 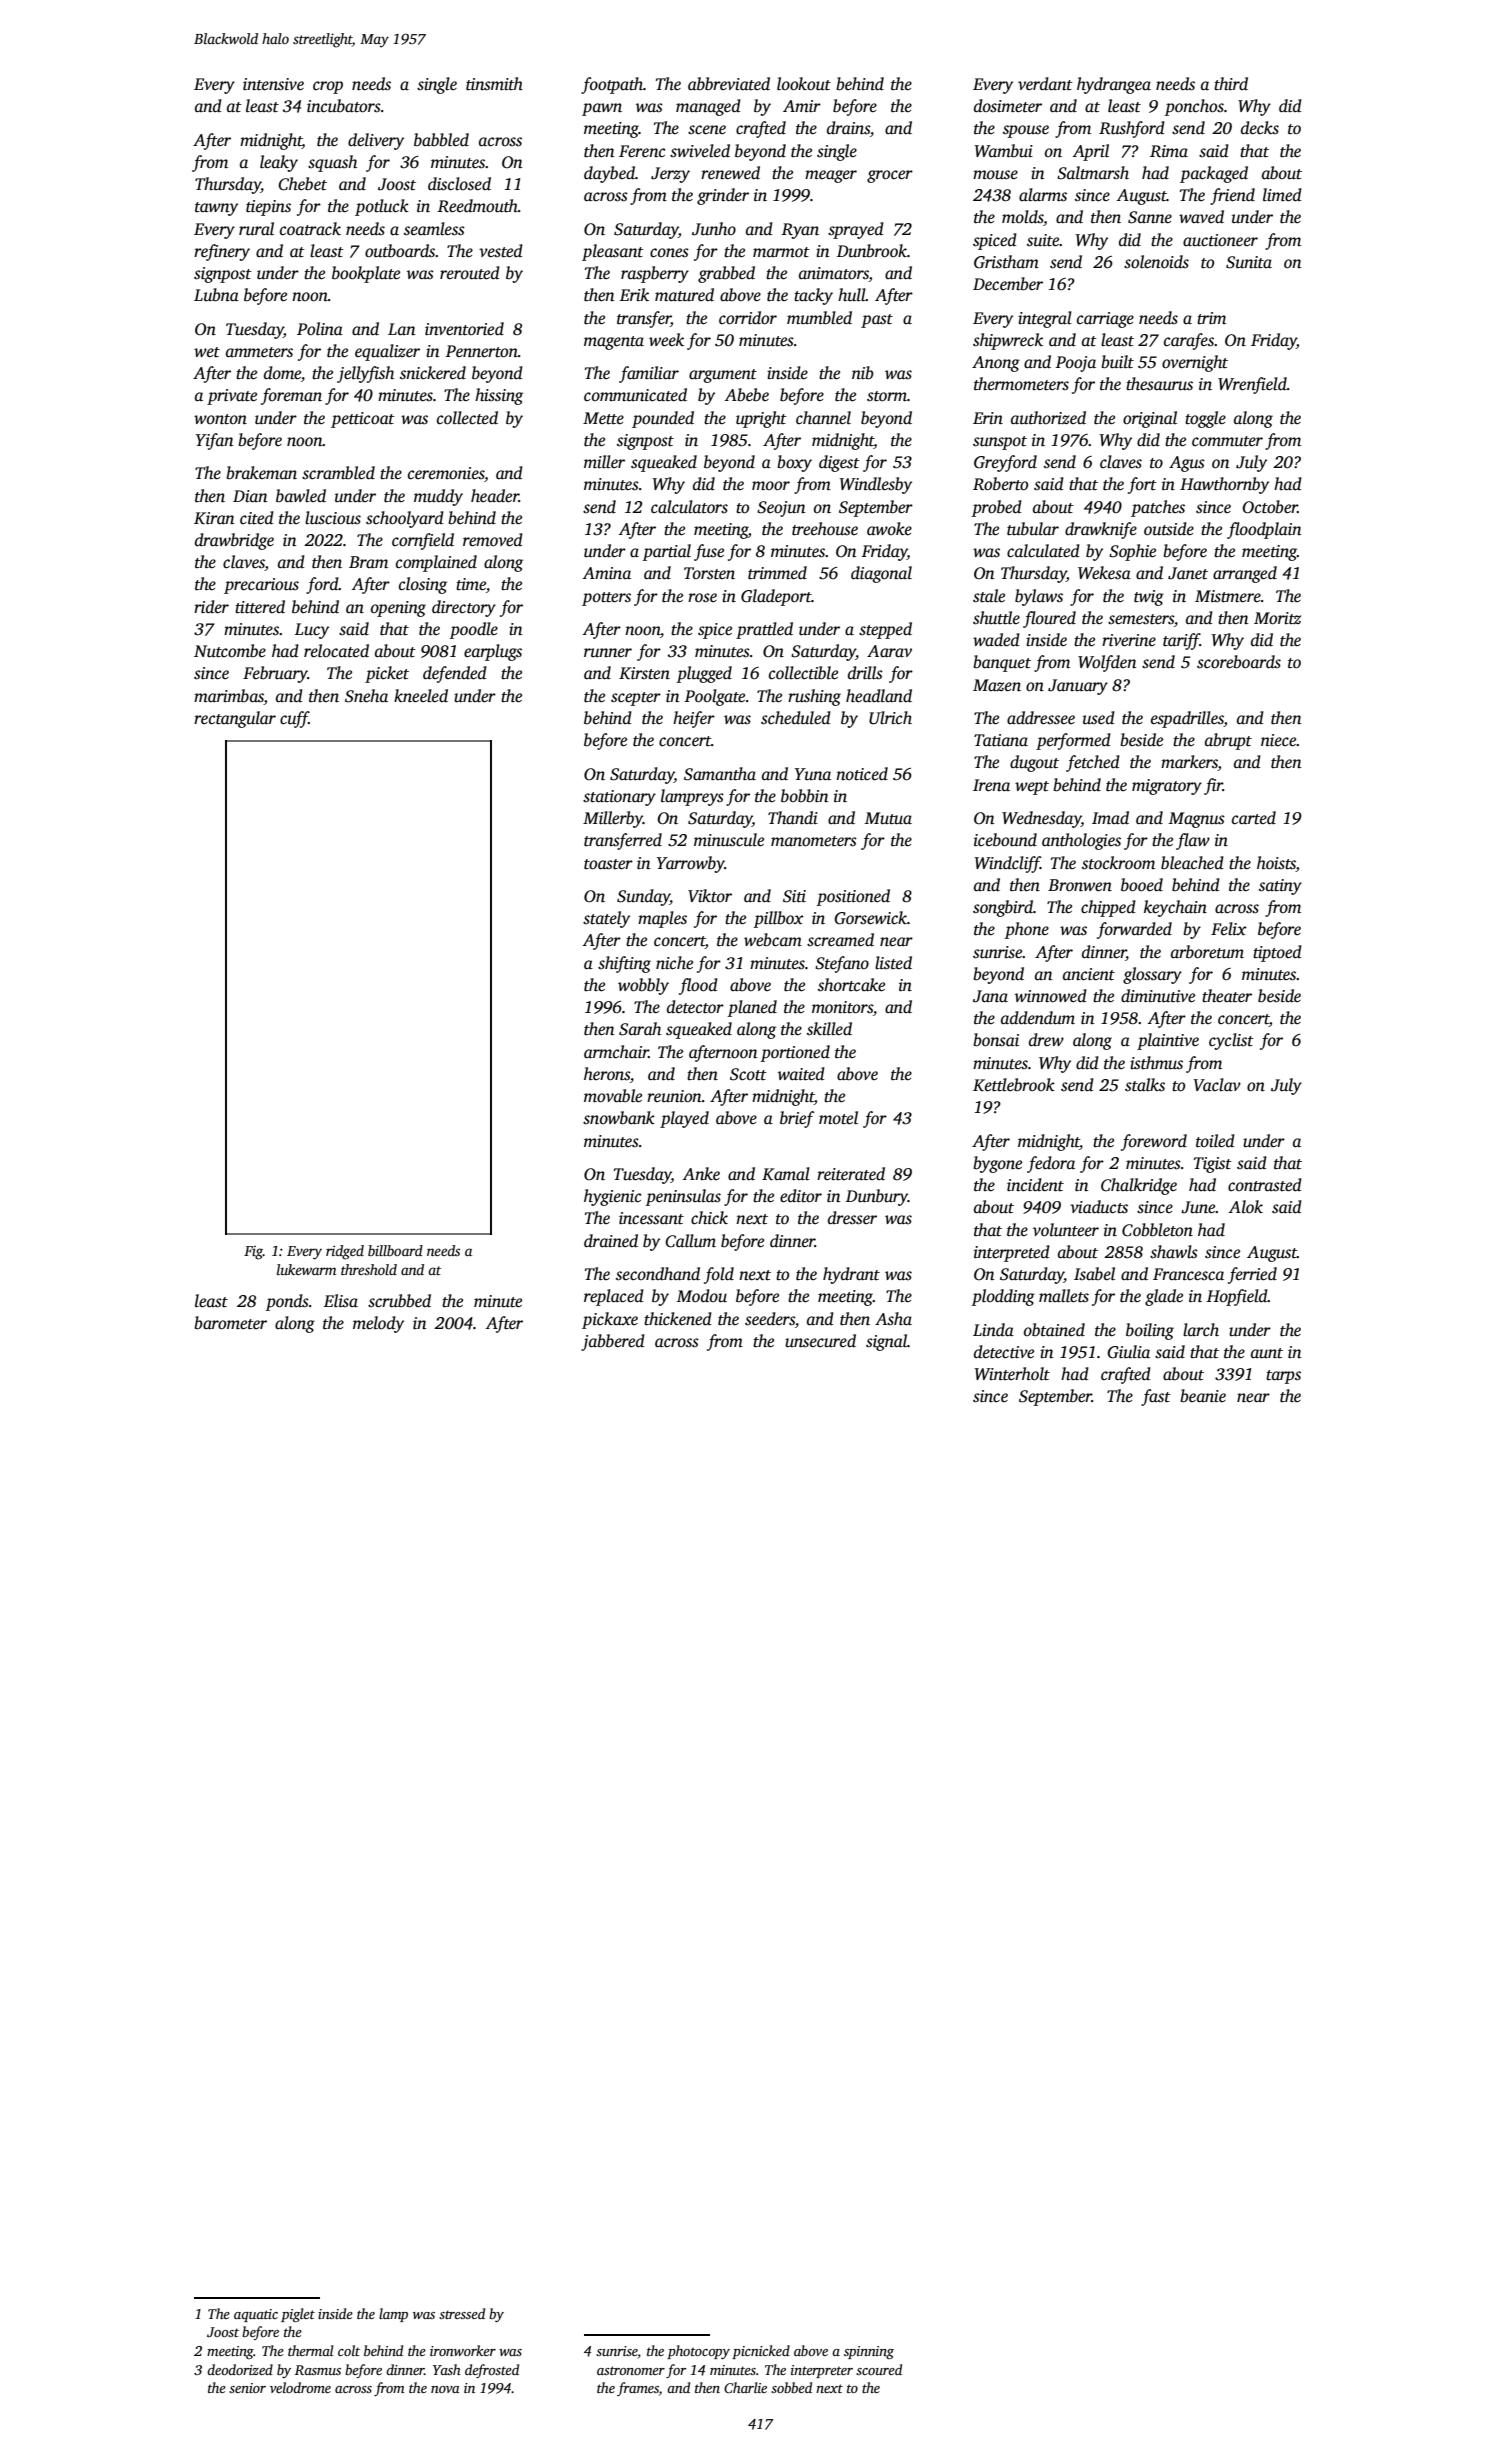 What do you see at coordinates (804, 84) in the document?
I see `lookout` at bounding box center [804, 84].
